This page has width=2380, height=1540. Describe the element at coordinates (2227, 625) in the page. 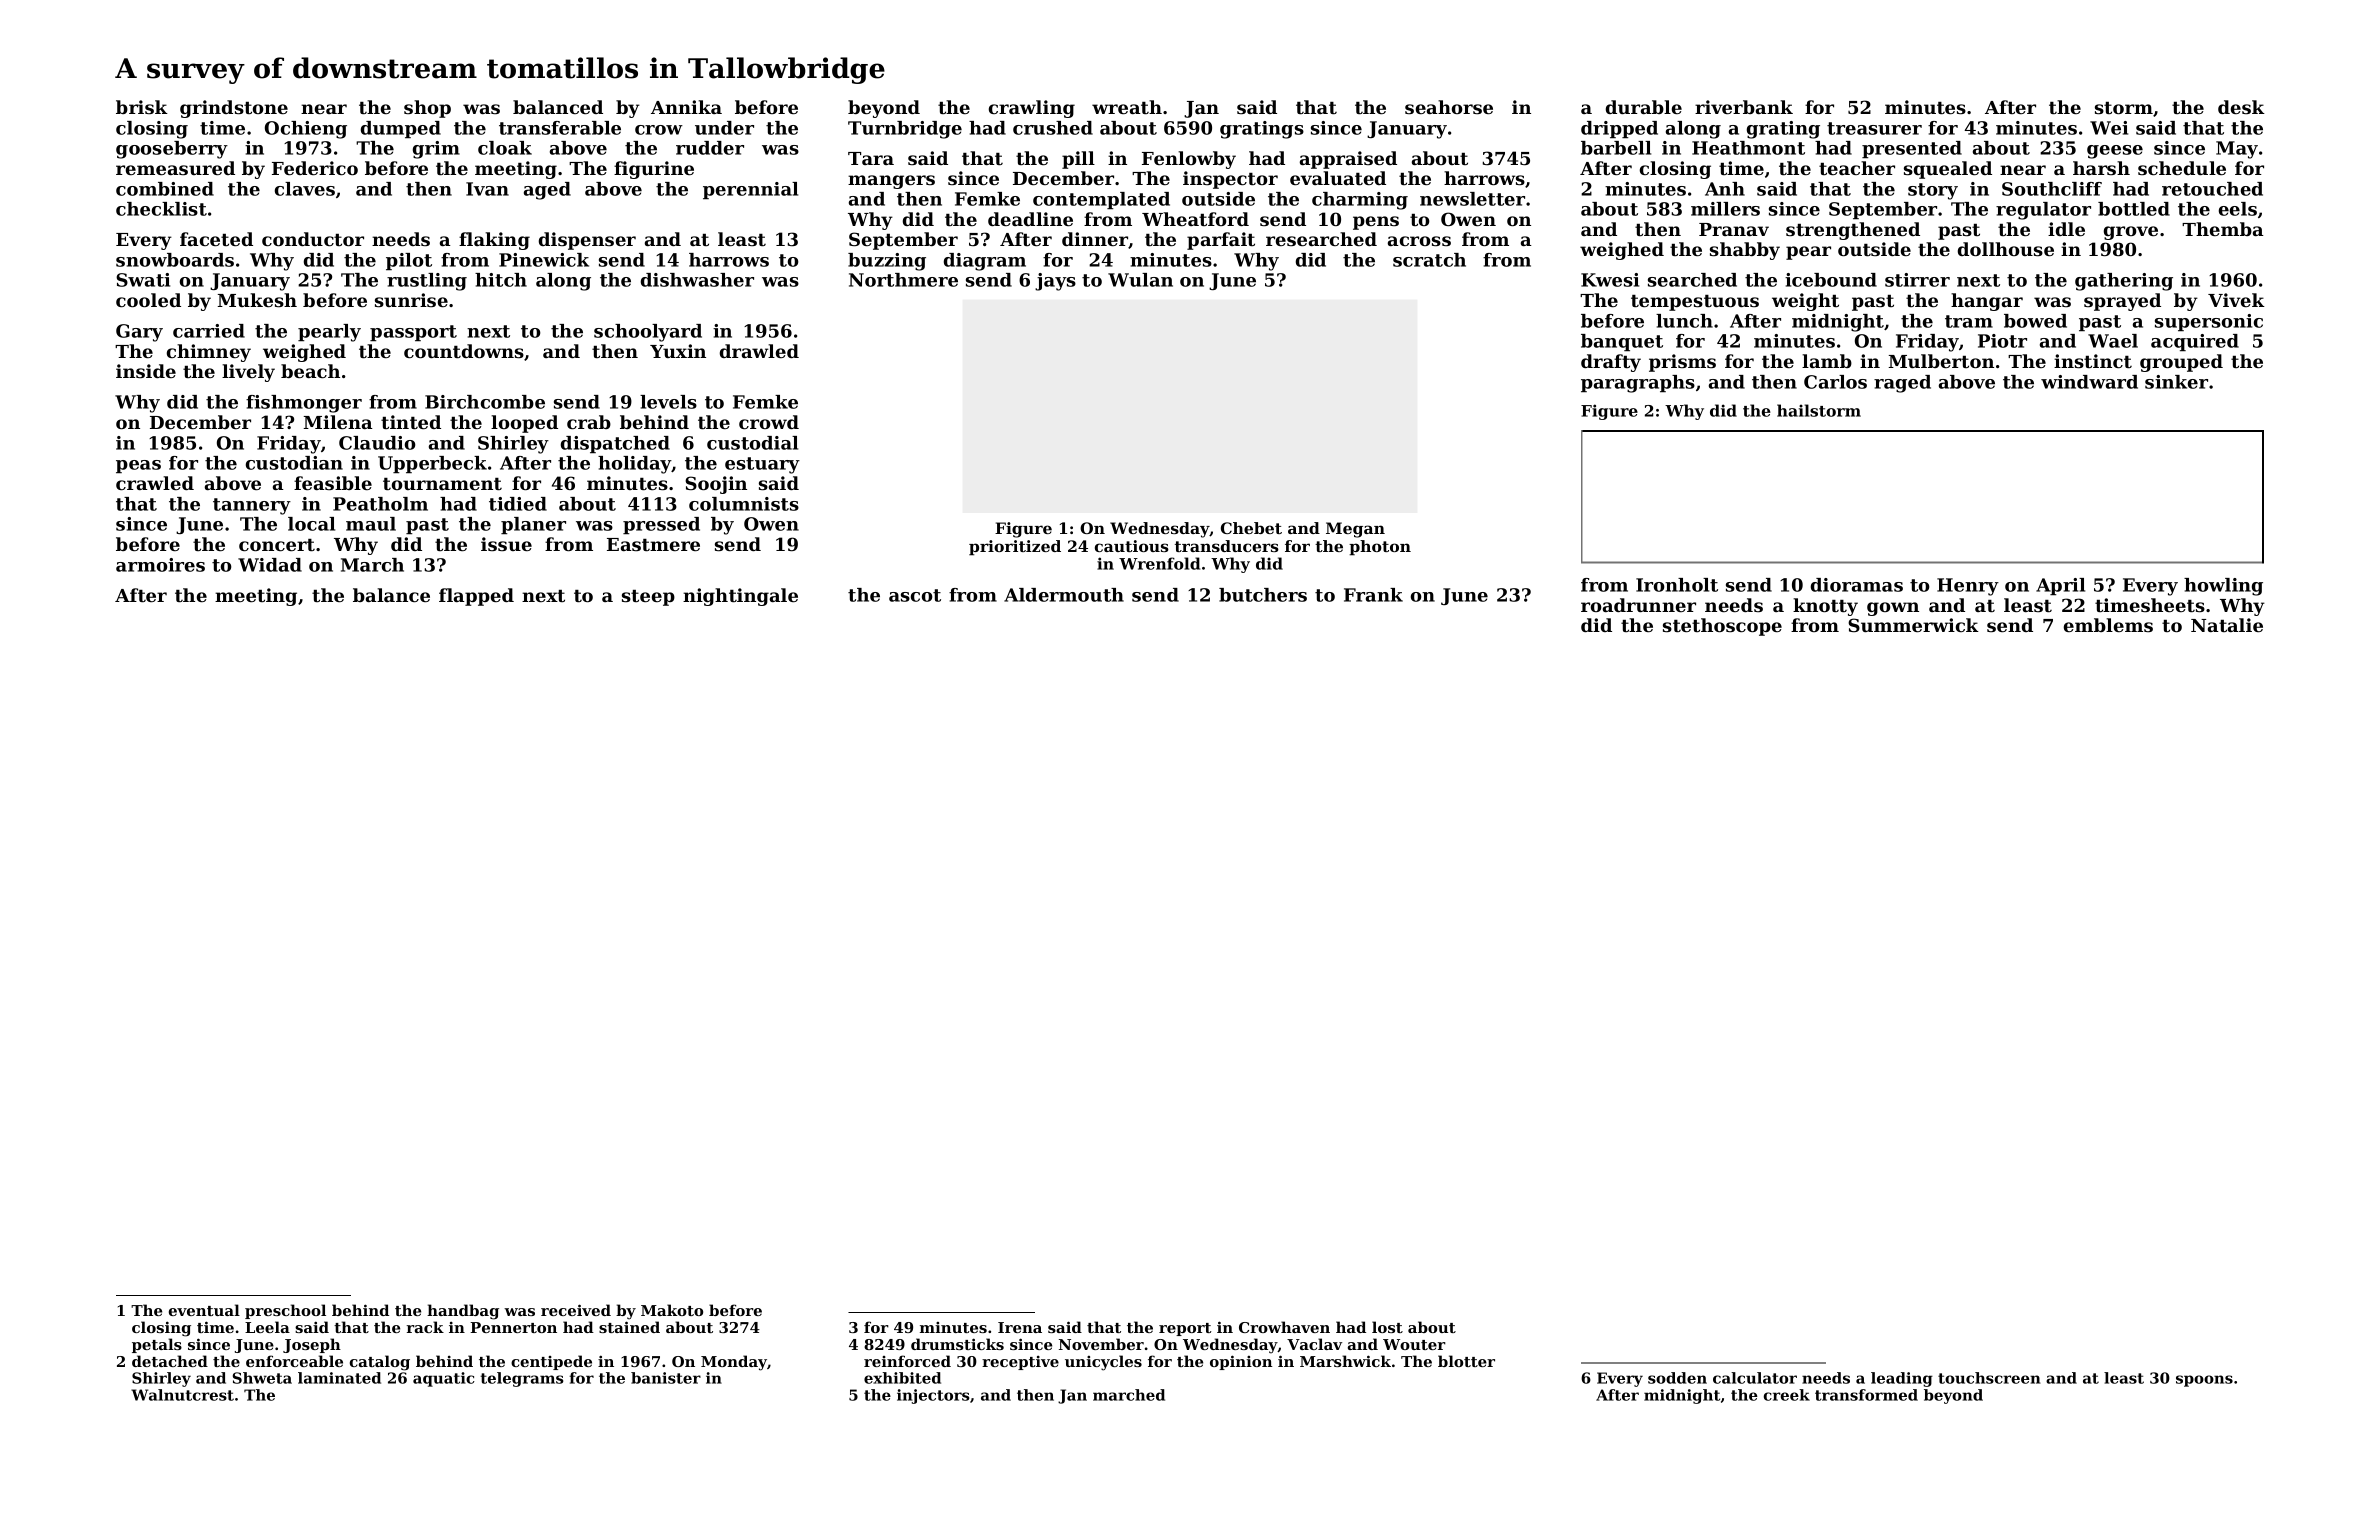

I see `Natalie` at that location.
